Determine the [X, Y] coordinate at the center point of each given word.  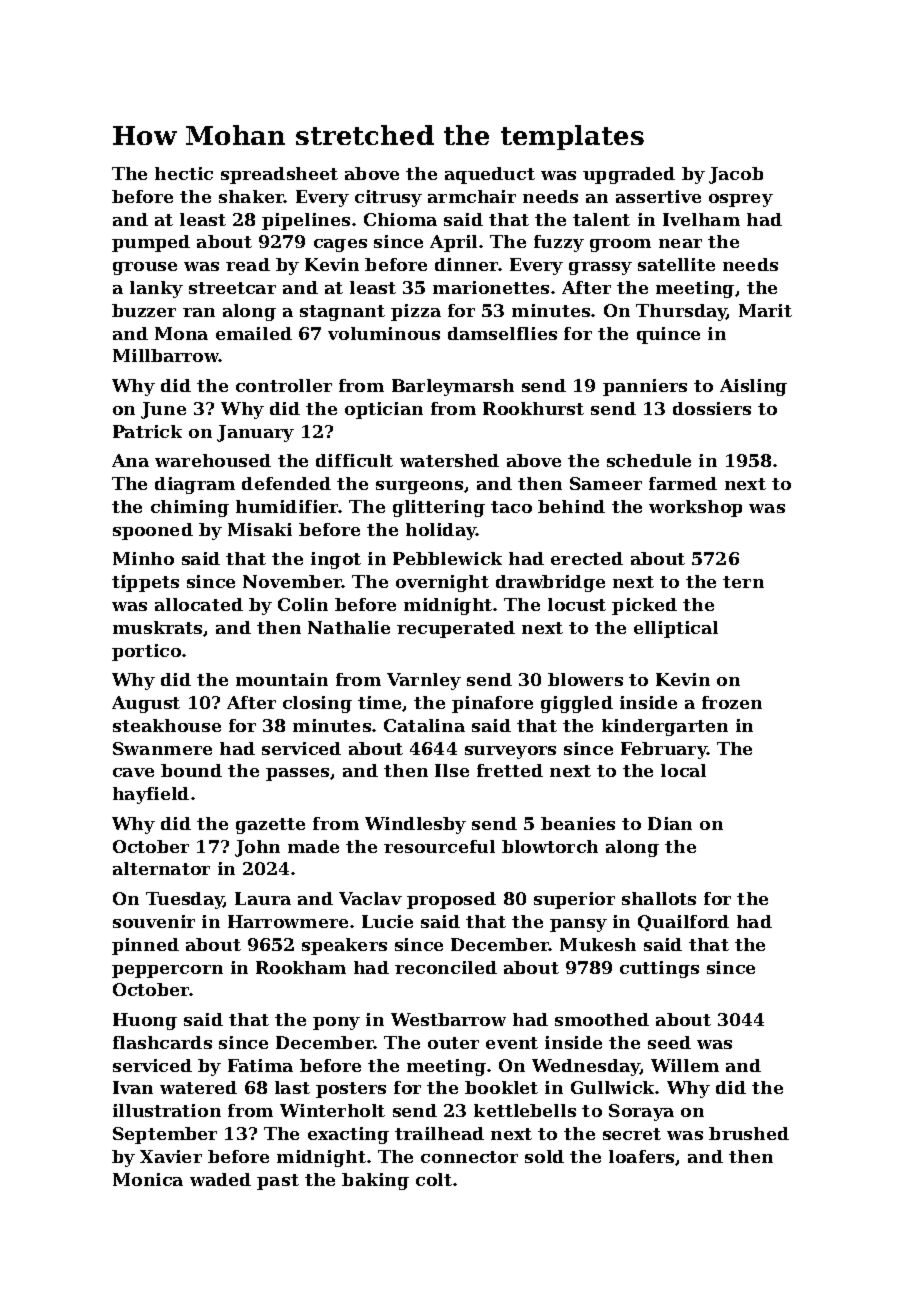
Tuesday [185, 900]
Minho [143, 558]
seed [669, 1042]
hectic [184, 173]
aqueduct [490, 175]
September [165, 1135]
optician [384, 410]
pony [336, 1023]
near [680, 243]
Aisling [753, 387]
